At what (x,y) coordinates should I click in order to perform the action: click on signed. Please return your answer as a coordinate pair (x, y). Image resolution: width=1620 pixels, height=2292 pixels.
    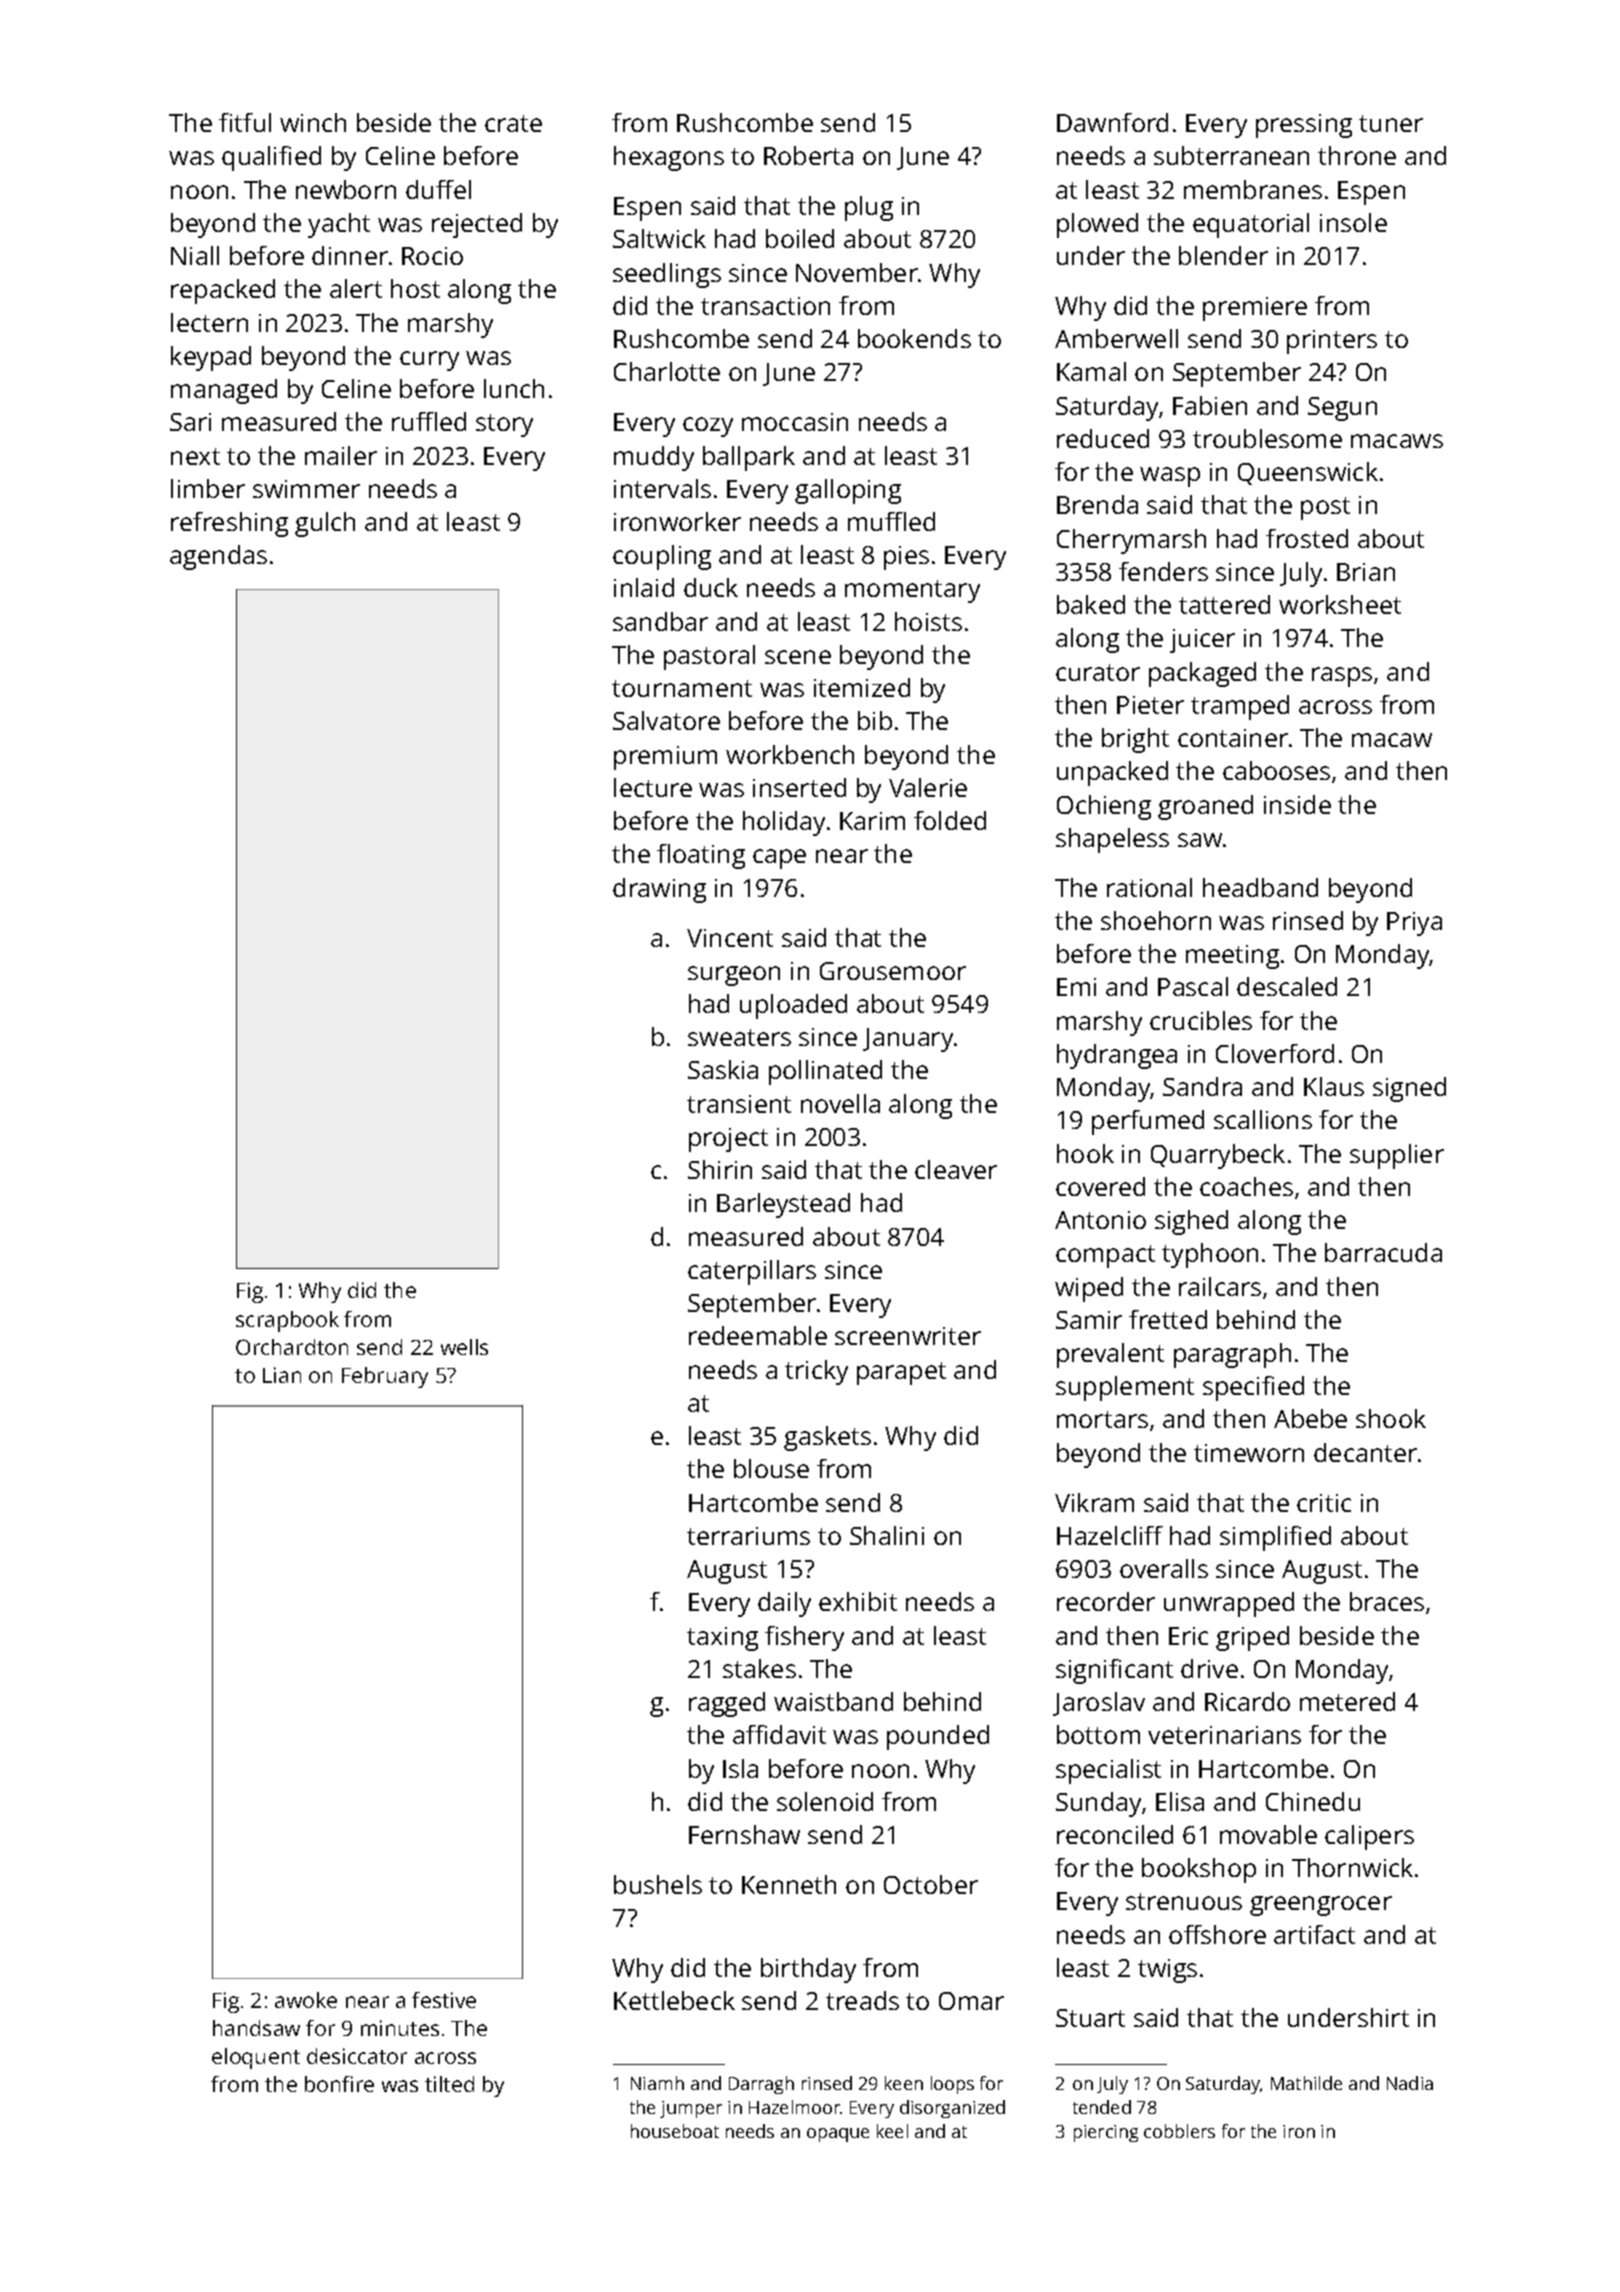
    Looking at the image, I should click on (1409, 1089).
